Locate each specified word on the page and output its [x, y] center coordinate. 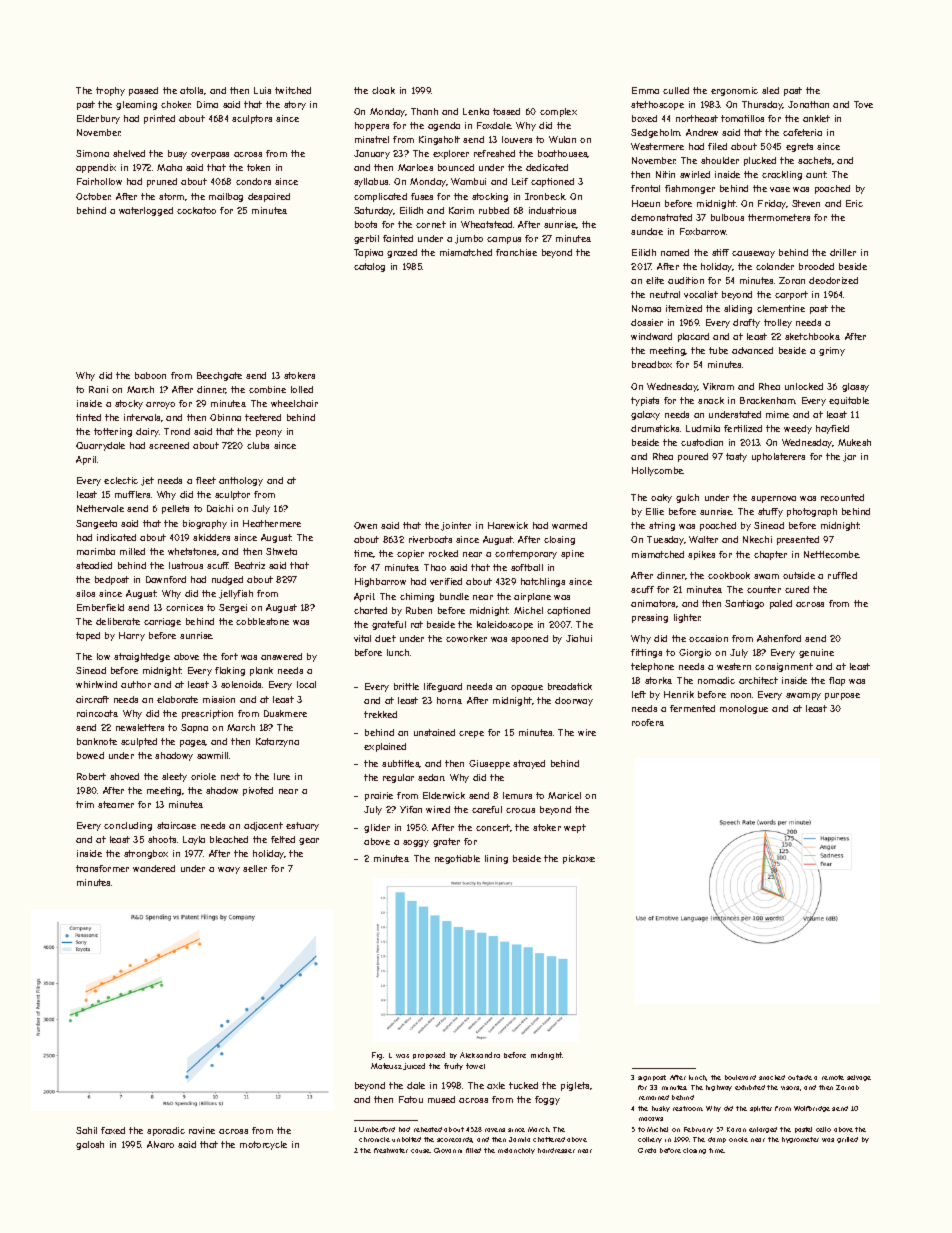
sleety [174, 777]
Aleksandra [480, 1055]
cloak [383, 90]
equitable [849, 401]
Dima [207, 104]
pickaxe [579, 859]
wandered [154, 868]
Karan [736, 1129]
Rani [98, 389]
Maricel [564, 795]
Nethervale [100, 508]
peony [269, 433]
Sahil [86, 1130]
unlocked [804, 386]
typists [645, 401]
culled [676, 90]
